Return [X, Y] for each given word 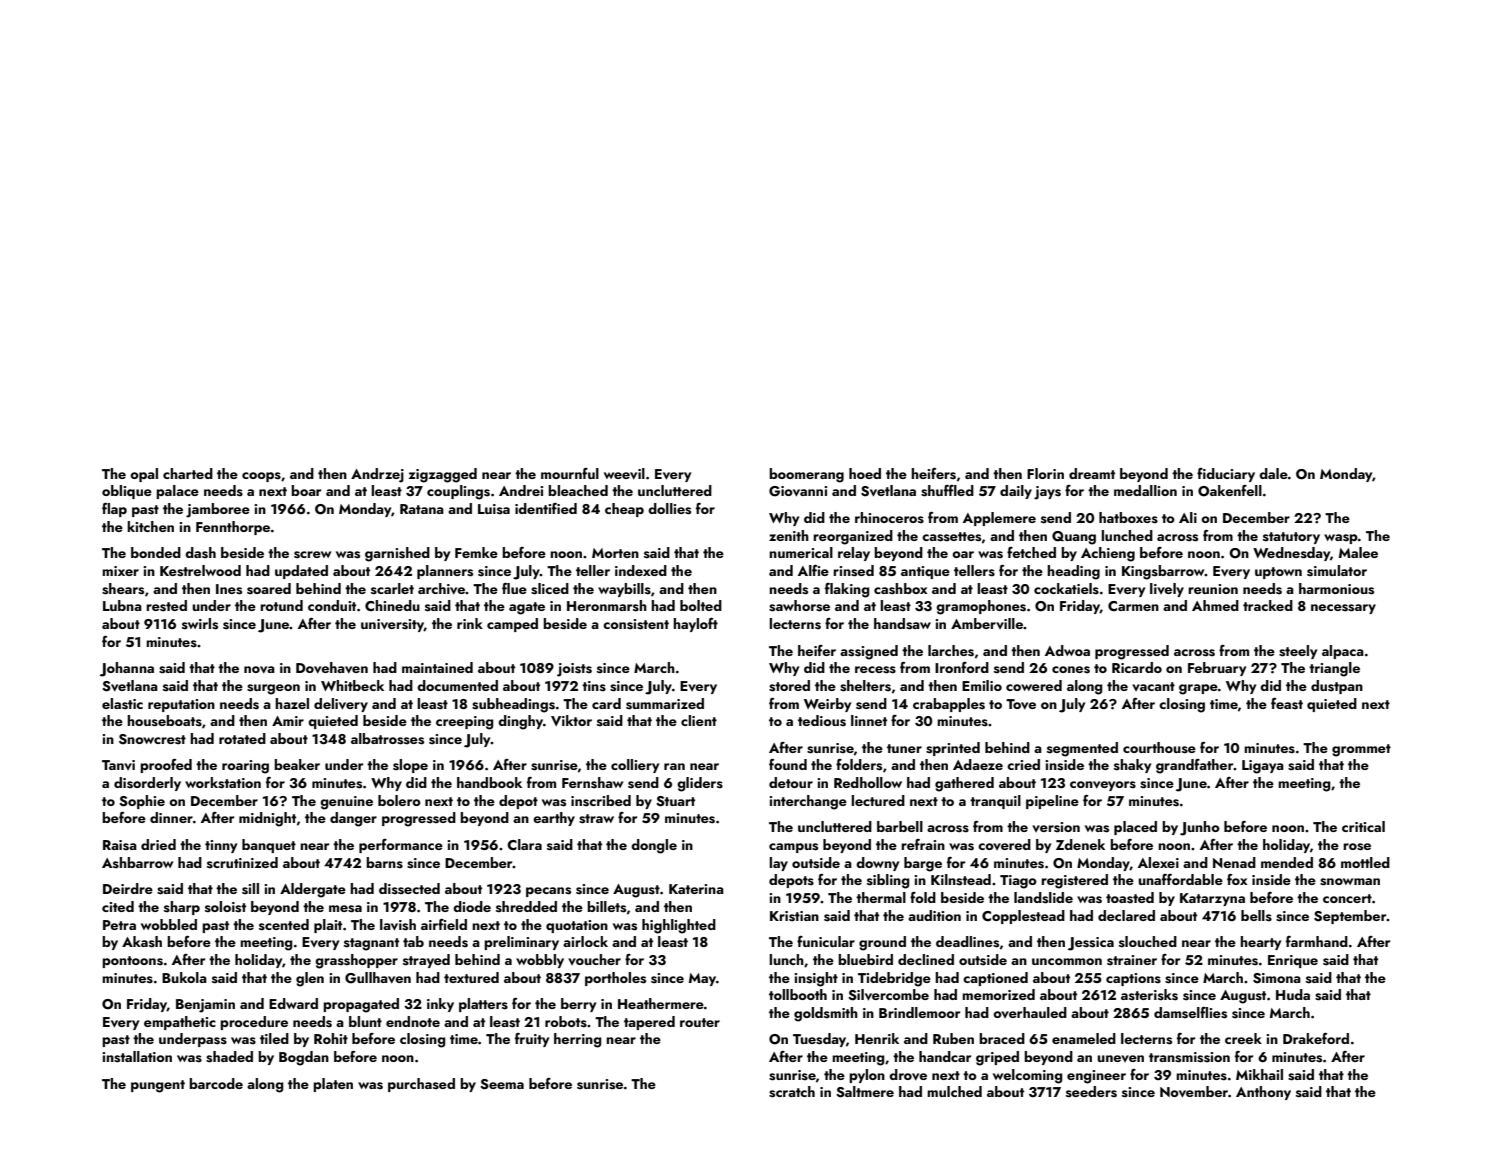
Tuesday [819, 1040]
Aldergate [313, 890]
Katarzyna [1212, 899]
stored [789, 686]
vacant [1153, 686]
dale [1273, 473]
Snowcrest [152, 739]
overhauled [1030, 1012]
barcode [216, 1083]
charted [188, 473]
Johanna [127, 669]
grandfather [1195, 766]
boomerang [806, 475]
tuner [904, 748]
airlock [585, 941]
